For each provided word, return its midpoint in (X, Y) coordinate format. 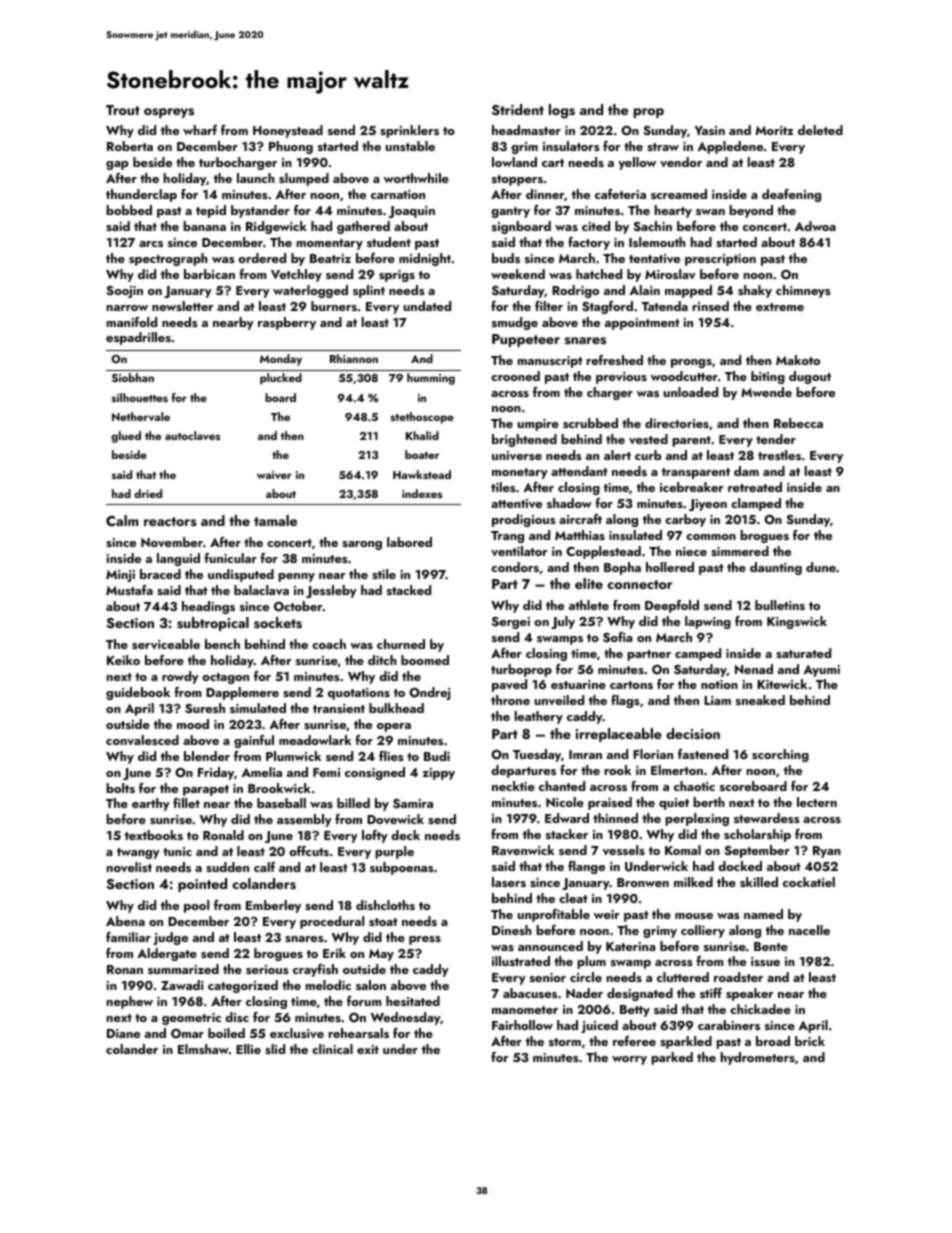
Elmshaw (203, 1049)
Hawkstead (422, 474)
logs (562, 111)
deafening (791, 195)
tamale (275, 520)
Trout (123, 110)
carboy (685, 520)
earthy (151, 804)
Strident (518, 110)
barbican (209, 274)
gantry (510, 212)
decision (693, 734)
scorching (780, 755)
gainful (254, 741)
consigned (375, 773)
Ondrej (429, 693)
